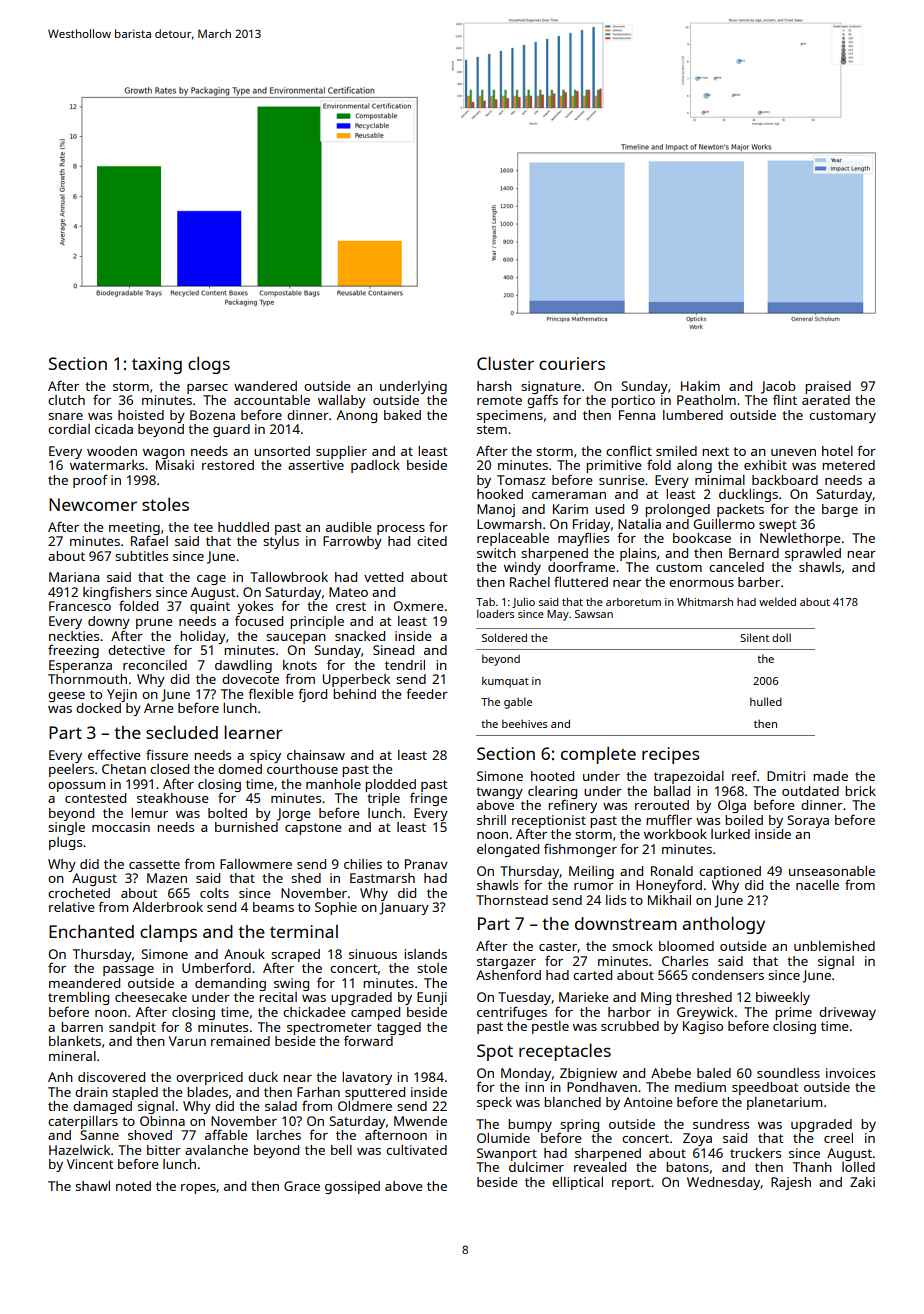 The image size is (924, 1314). Describe the element at coordinates (157, 365) in the page. I see `taxing` at that location.
